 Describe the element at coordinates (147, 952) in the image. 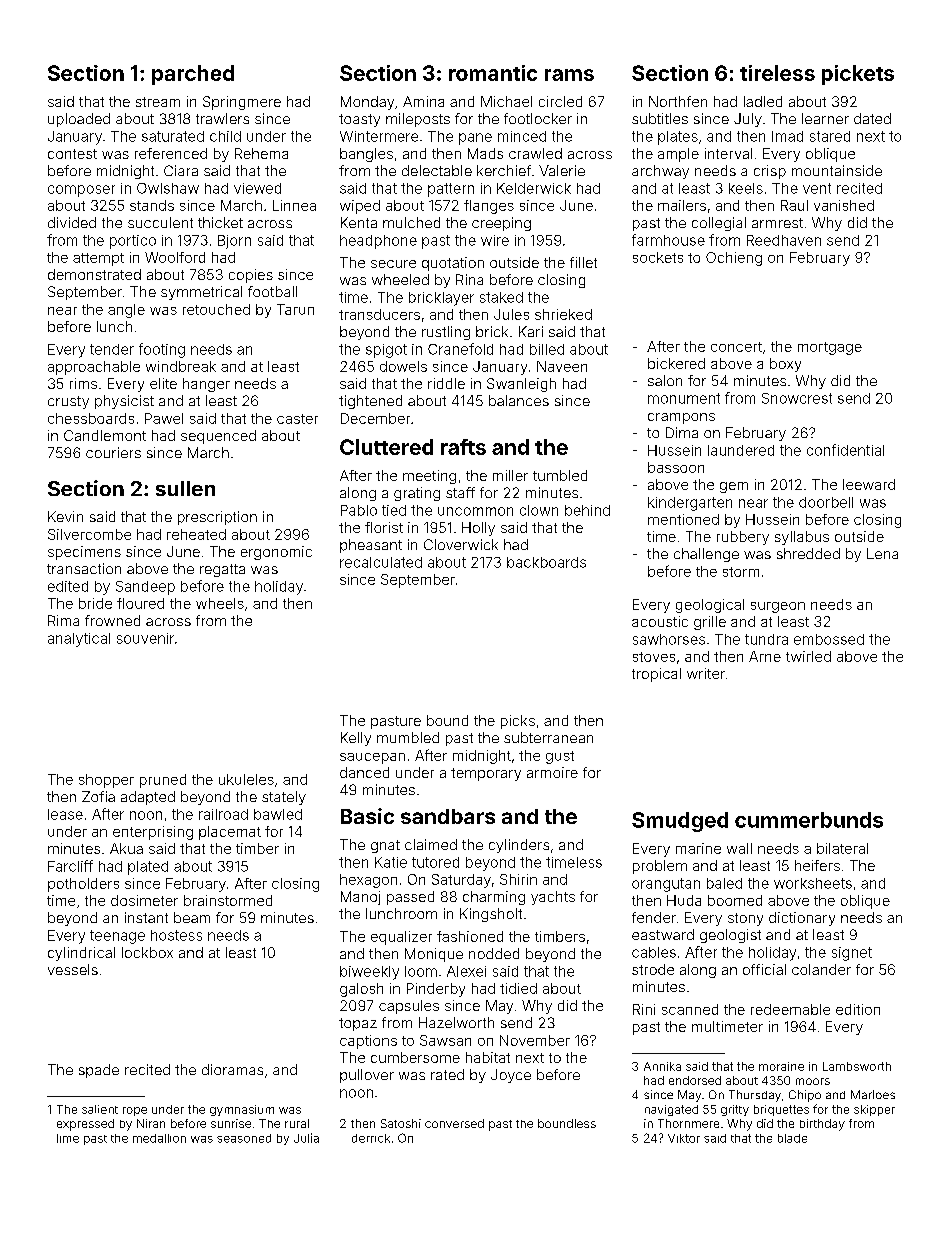

I see `lockbox` at that location.
